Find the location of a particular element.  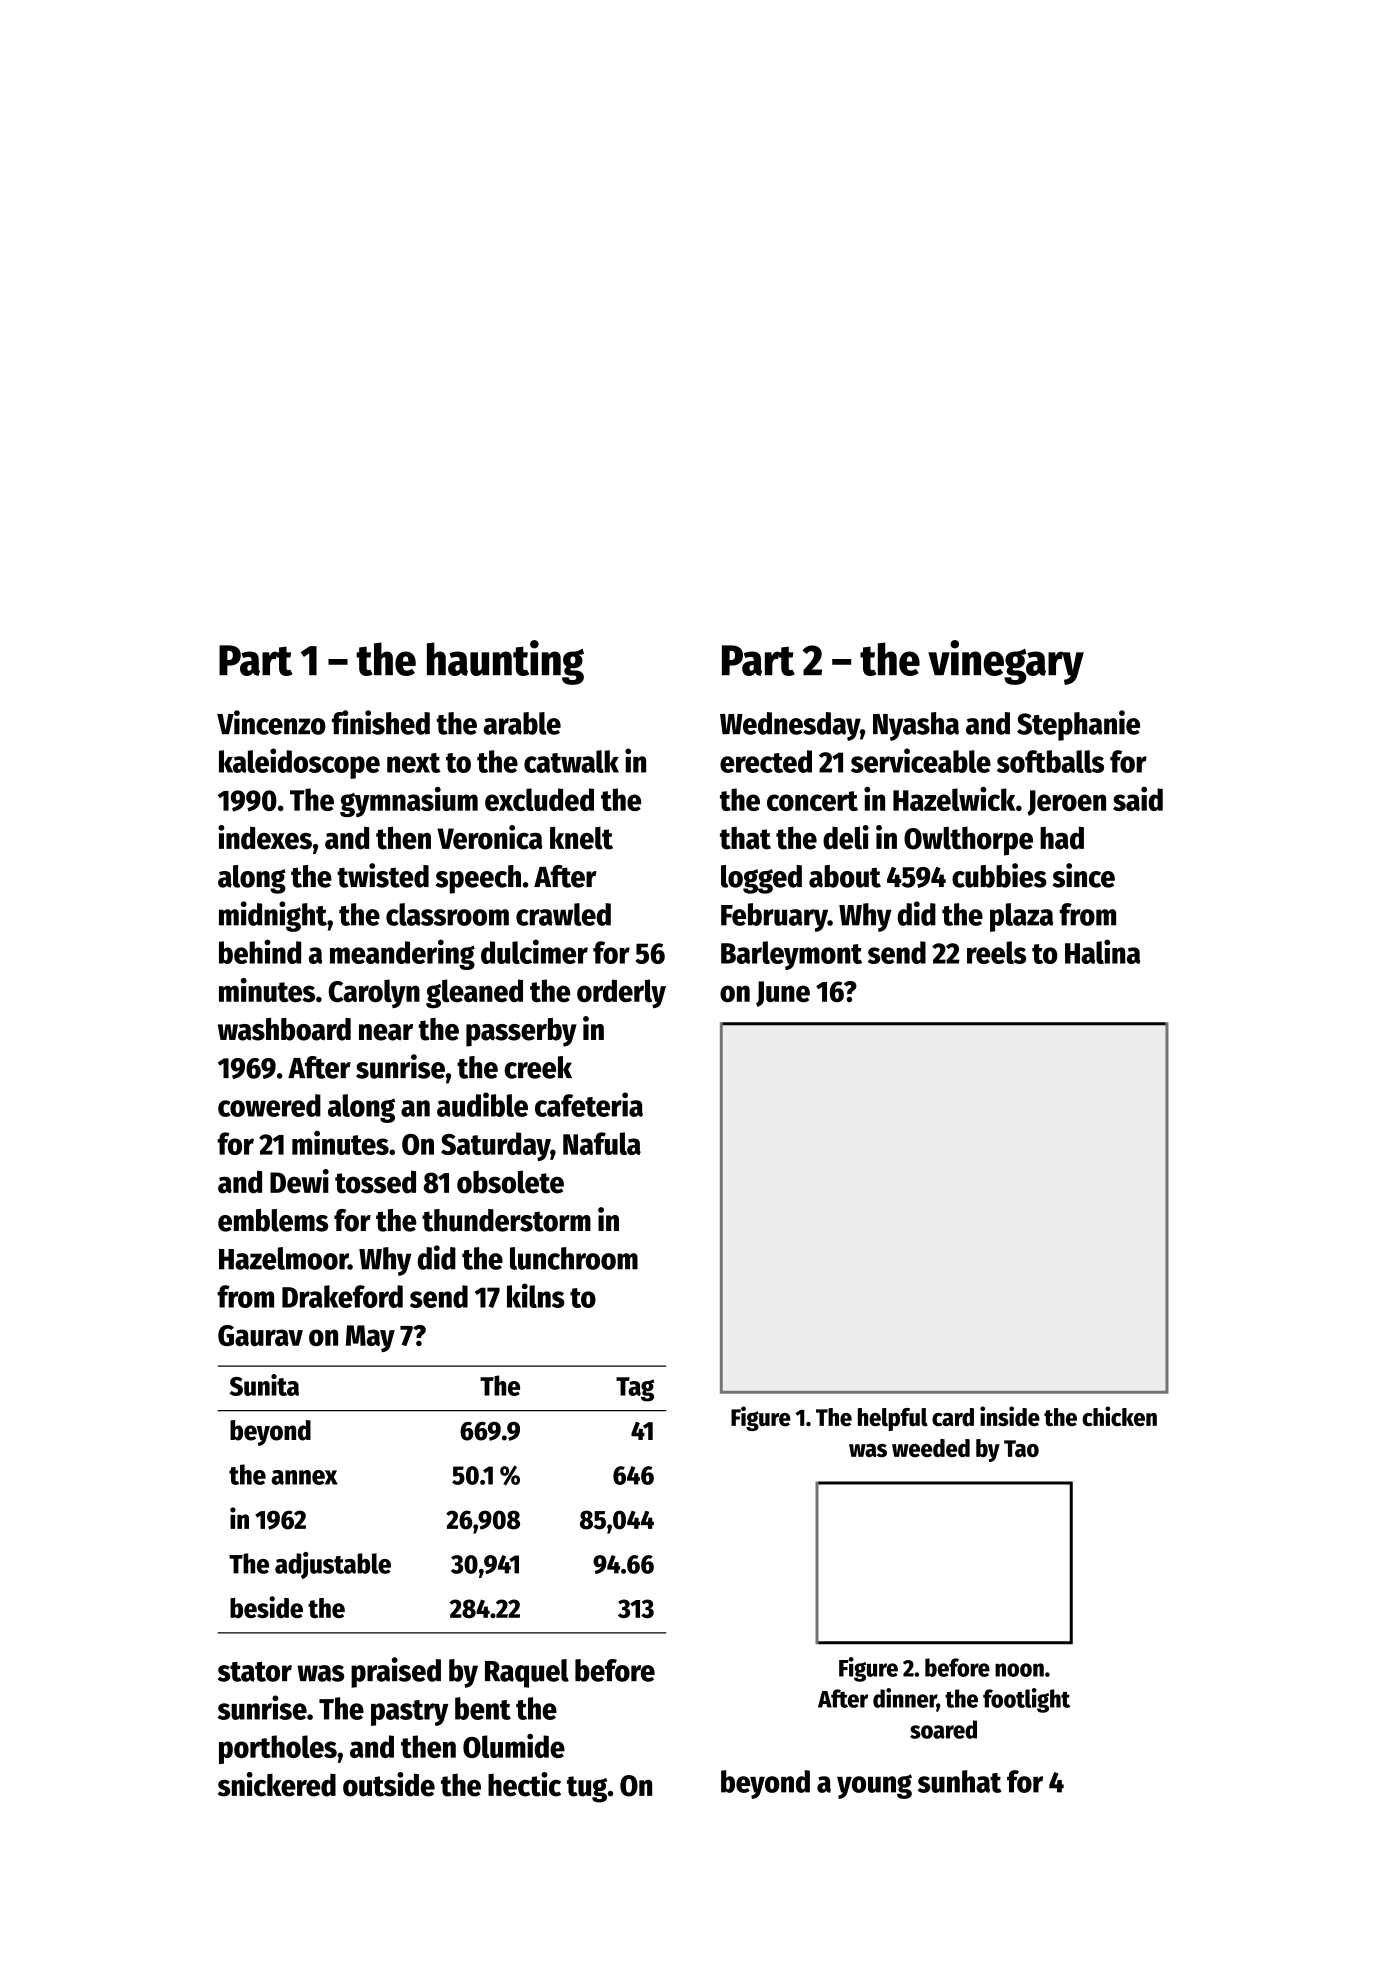

adjustable is located at coordinates (333, 1565).
